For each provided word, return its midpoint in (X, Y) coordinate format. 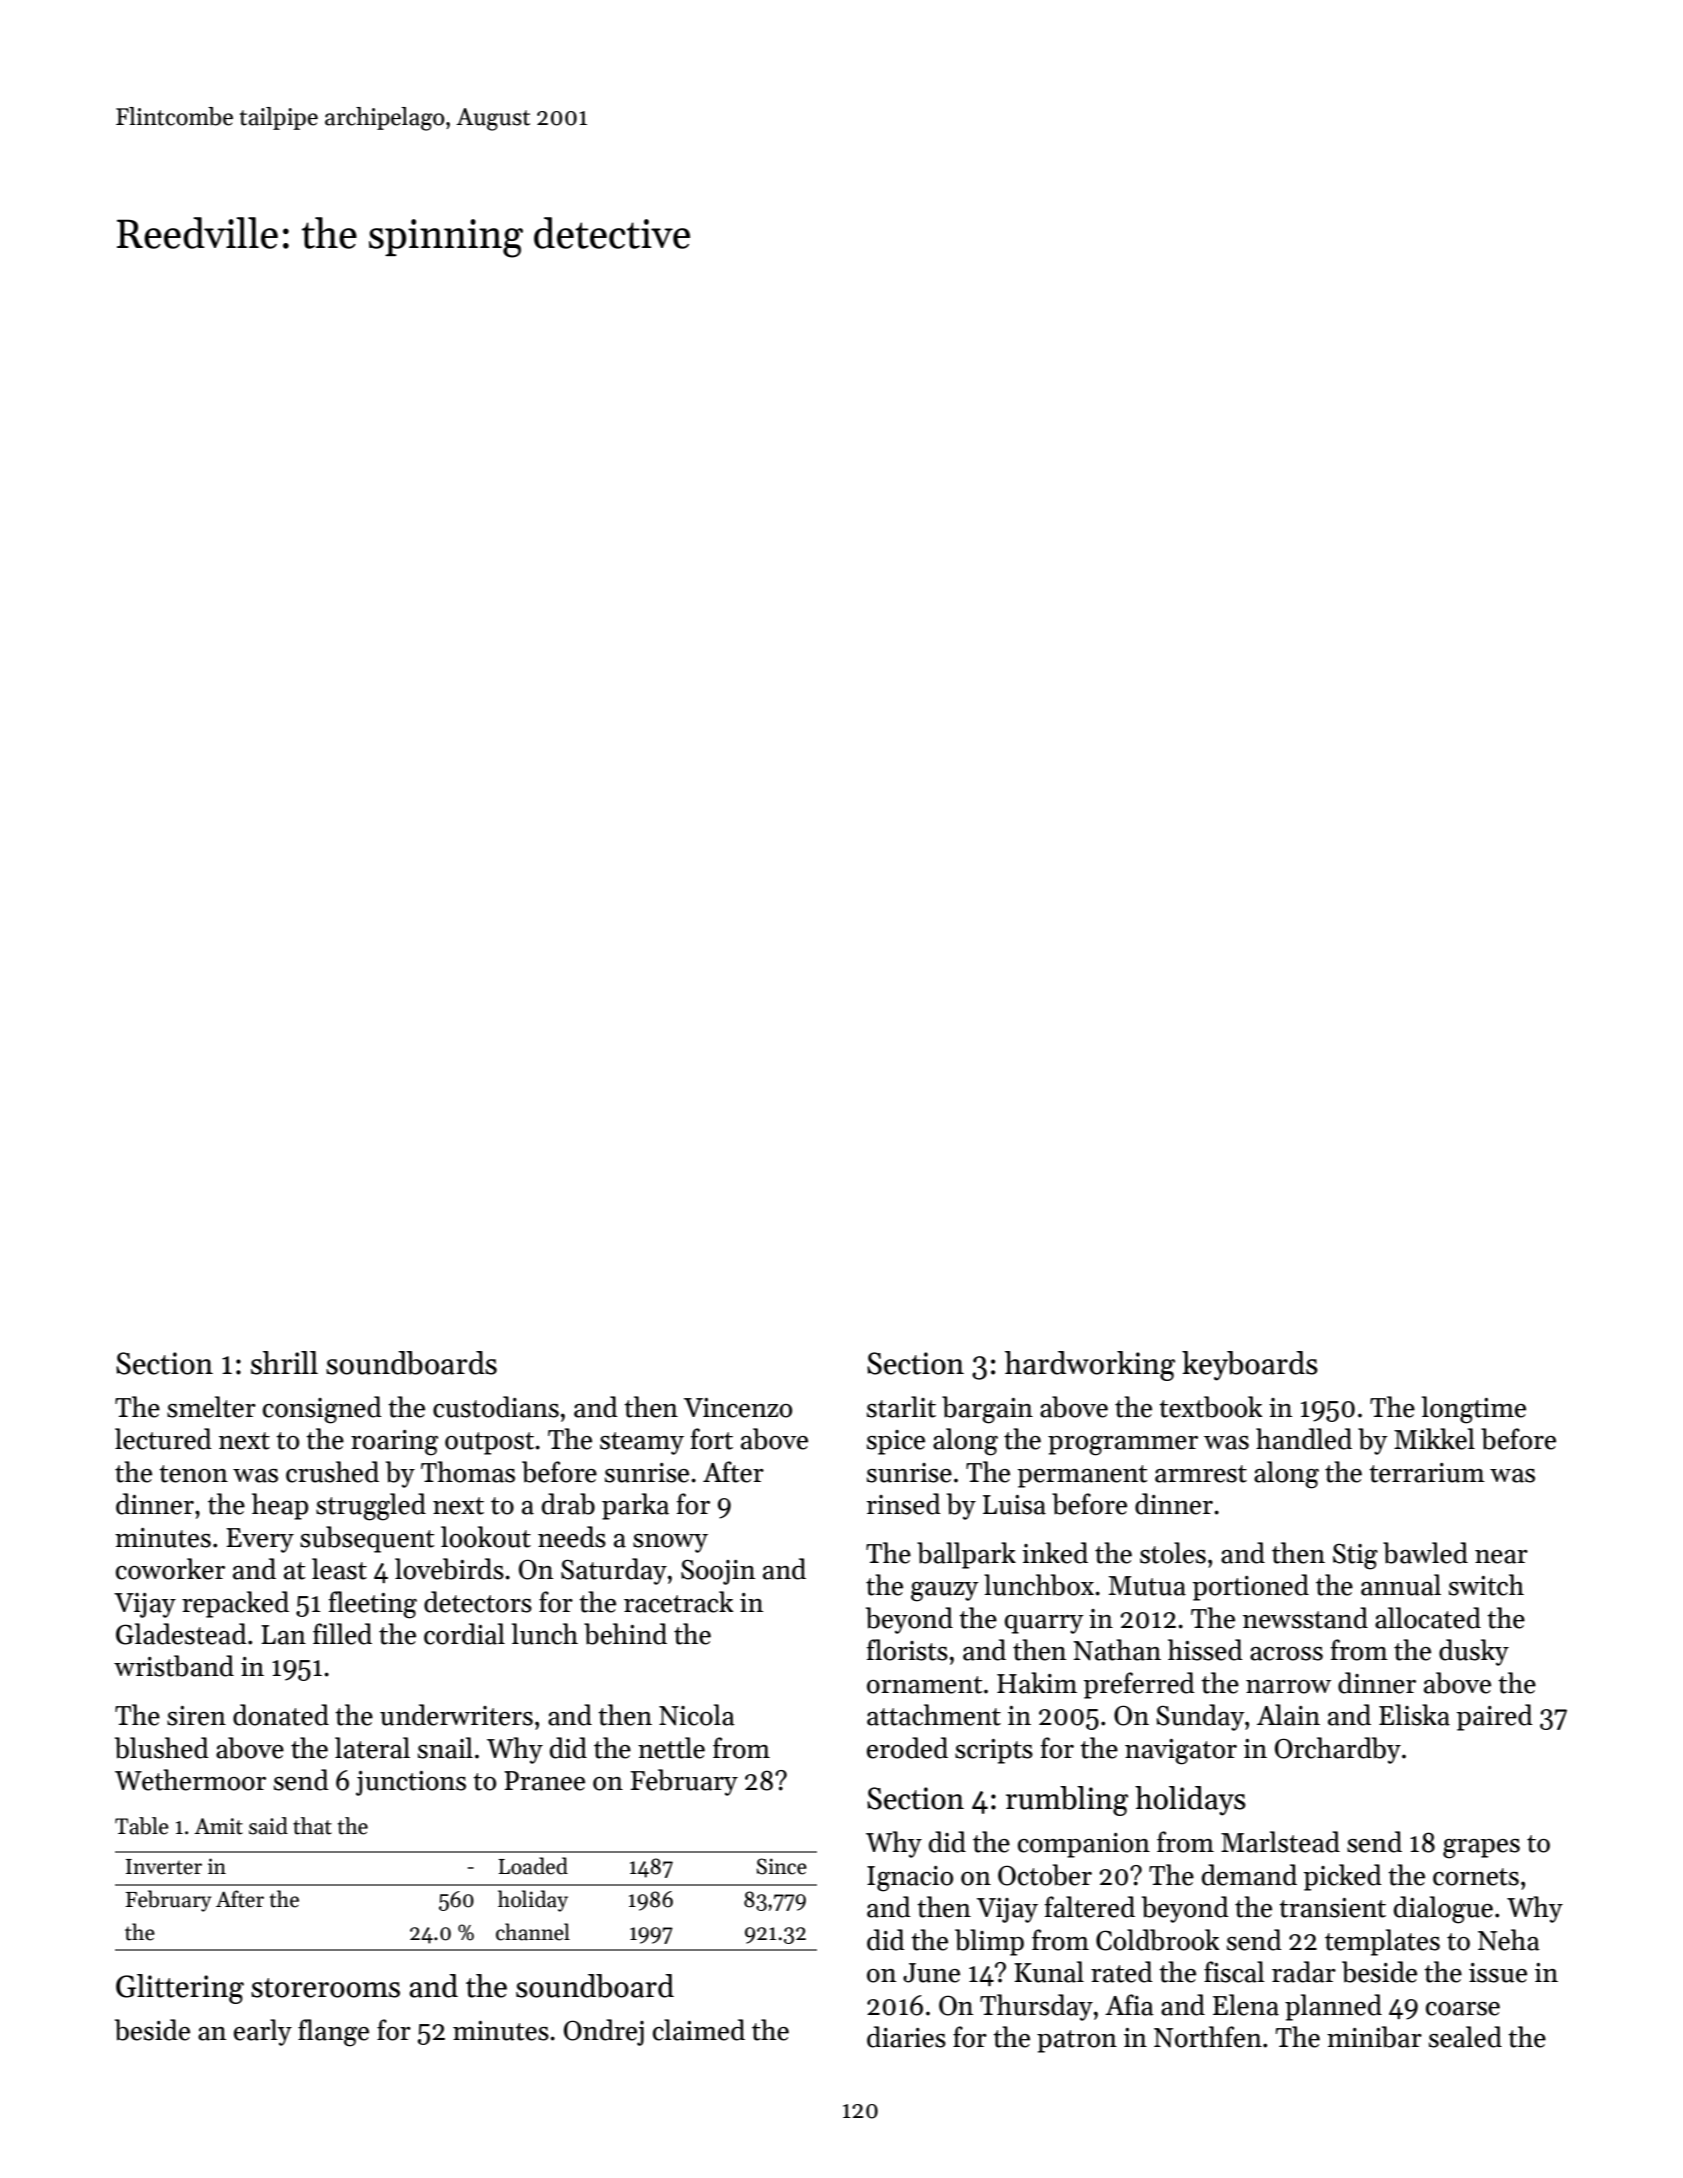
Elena (1246, 2005)
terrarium (1427, 1473)
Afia (1129, 2005)
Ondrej (604, 2032)
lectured (163, 1439)
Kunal (1049, 1972)
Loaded (533, 1866)
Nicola (697, 1715)
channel (533, 1932)
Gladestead (181, 1634)
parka (635, 1506)
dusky (1474, 1652)
